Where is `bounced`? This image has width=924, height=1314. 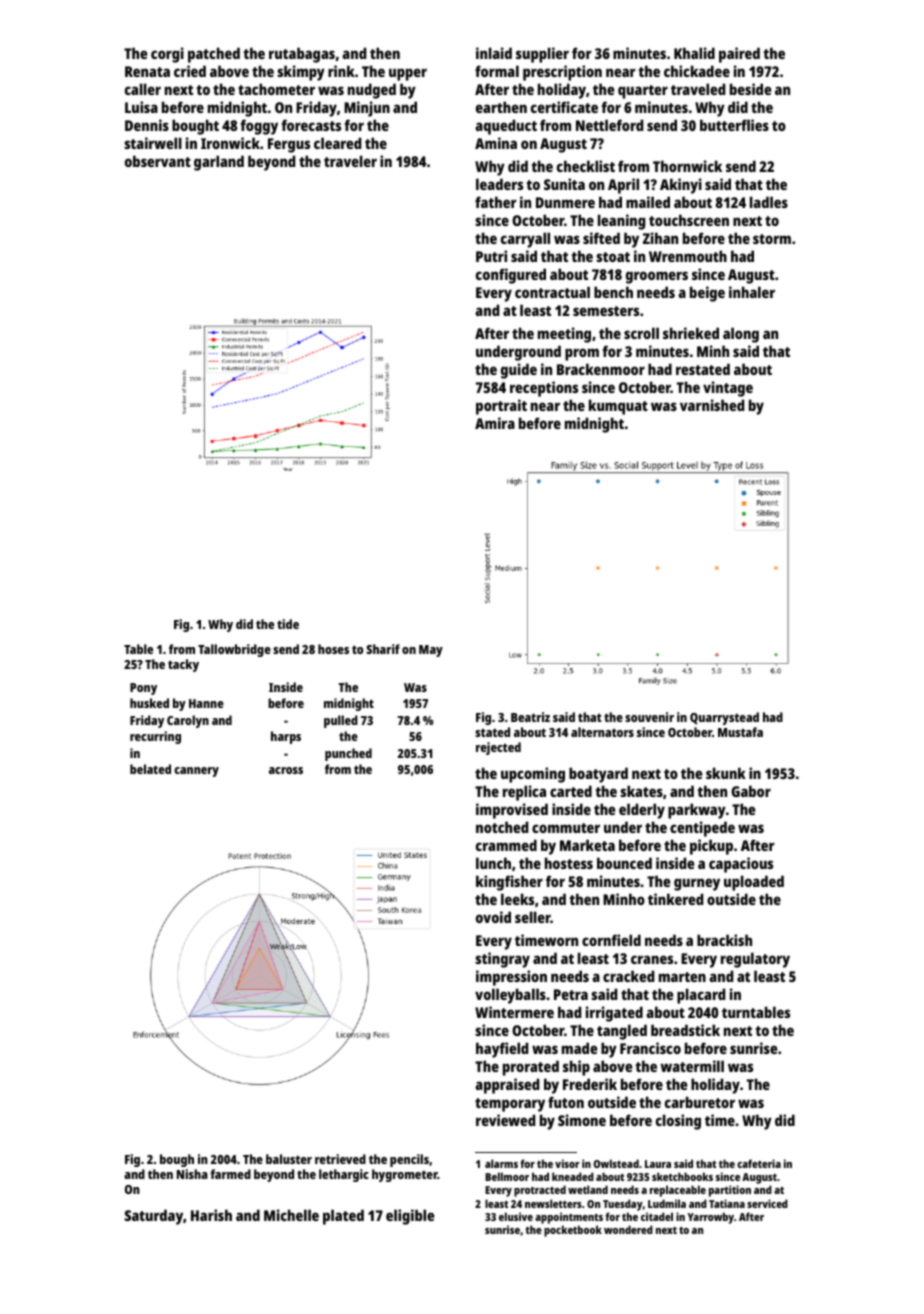 bounced is located at coordinates (624, 863).
